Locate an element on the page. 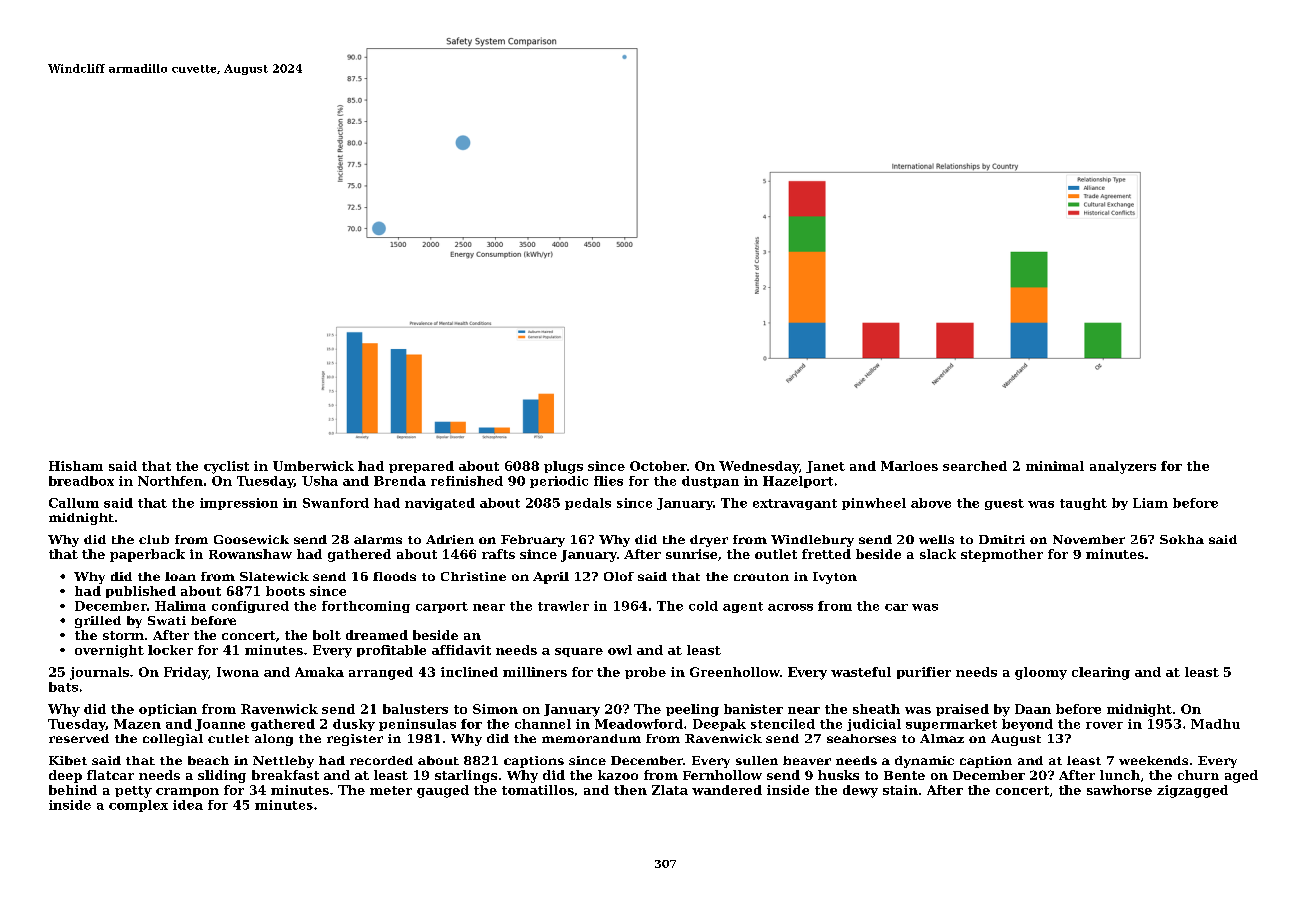 This document has height=924, width=1308. complex is located at coordinates (138, 806).
